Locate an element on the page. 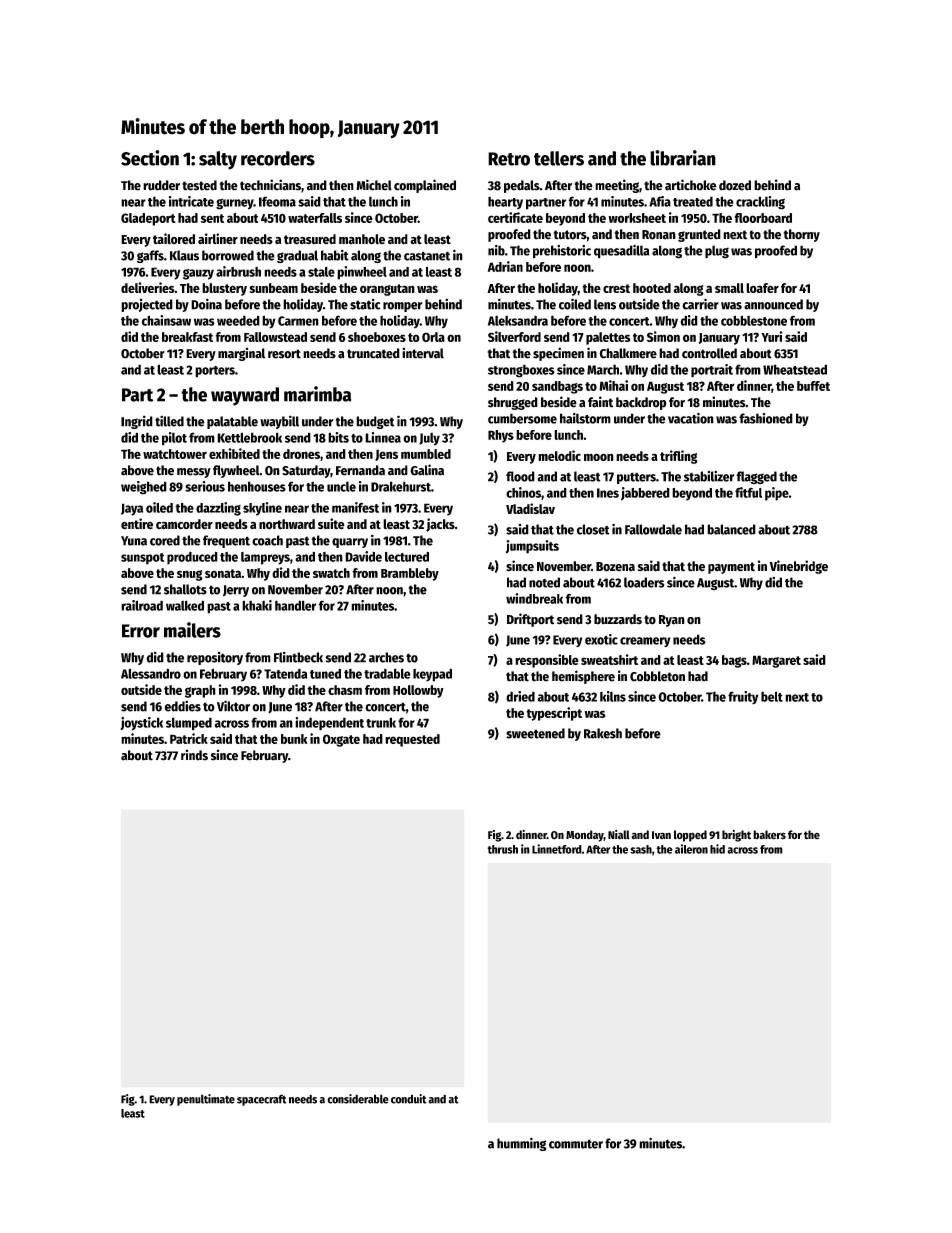 The image size is (952, 1233). librarian is located at coordinates (683, 158).
